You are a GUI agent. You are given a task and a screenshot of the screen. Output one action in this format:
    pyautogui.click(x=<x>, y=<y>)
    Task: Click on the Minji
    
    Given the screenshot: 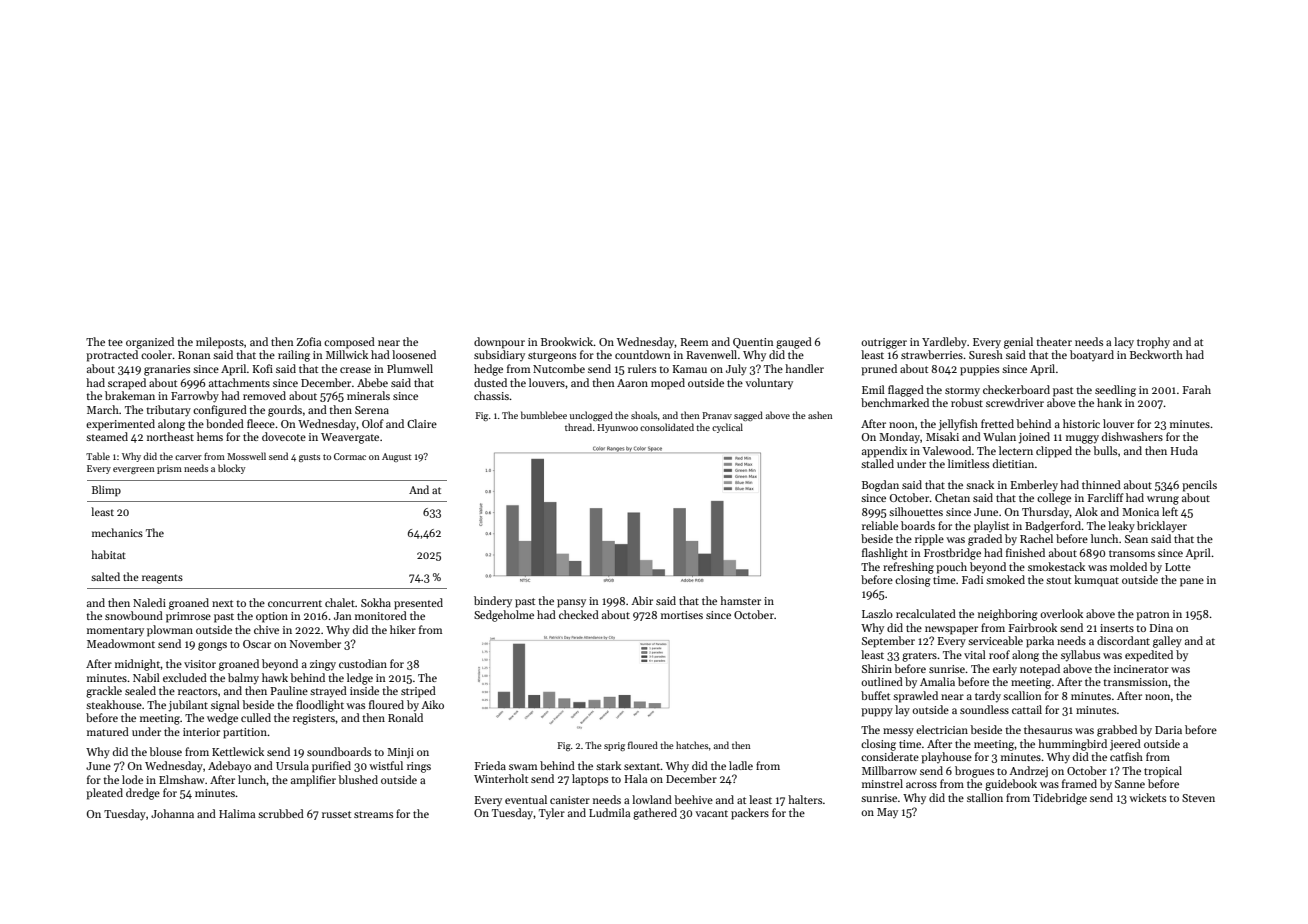 What is the action you would take?
    pyautogui.click(x=400, y=753)
